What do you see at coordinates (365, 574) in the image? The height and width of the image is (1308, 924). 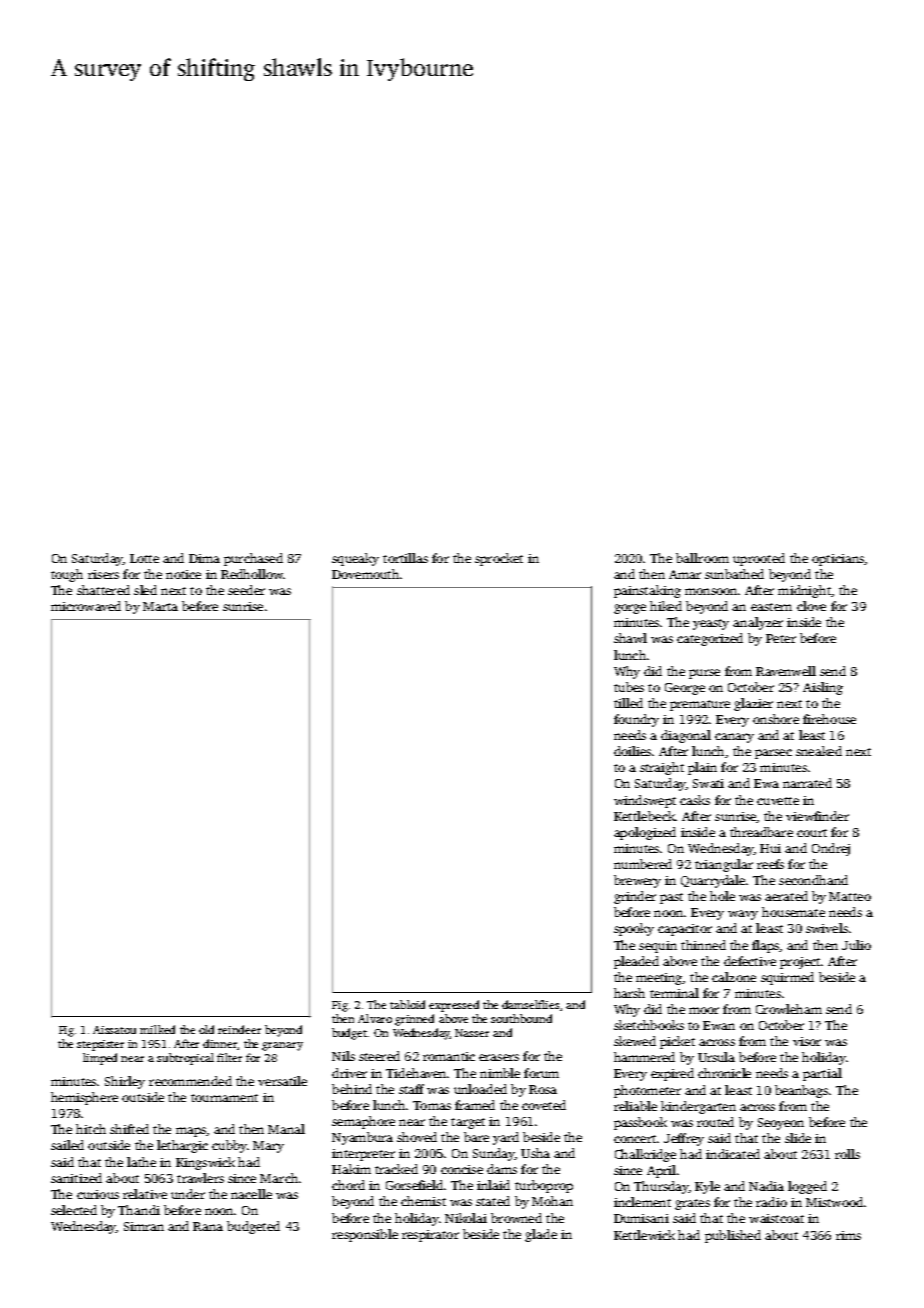 I see `Dovemouth` at bounding box center [365, 574].
